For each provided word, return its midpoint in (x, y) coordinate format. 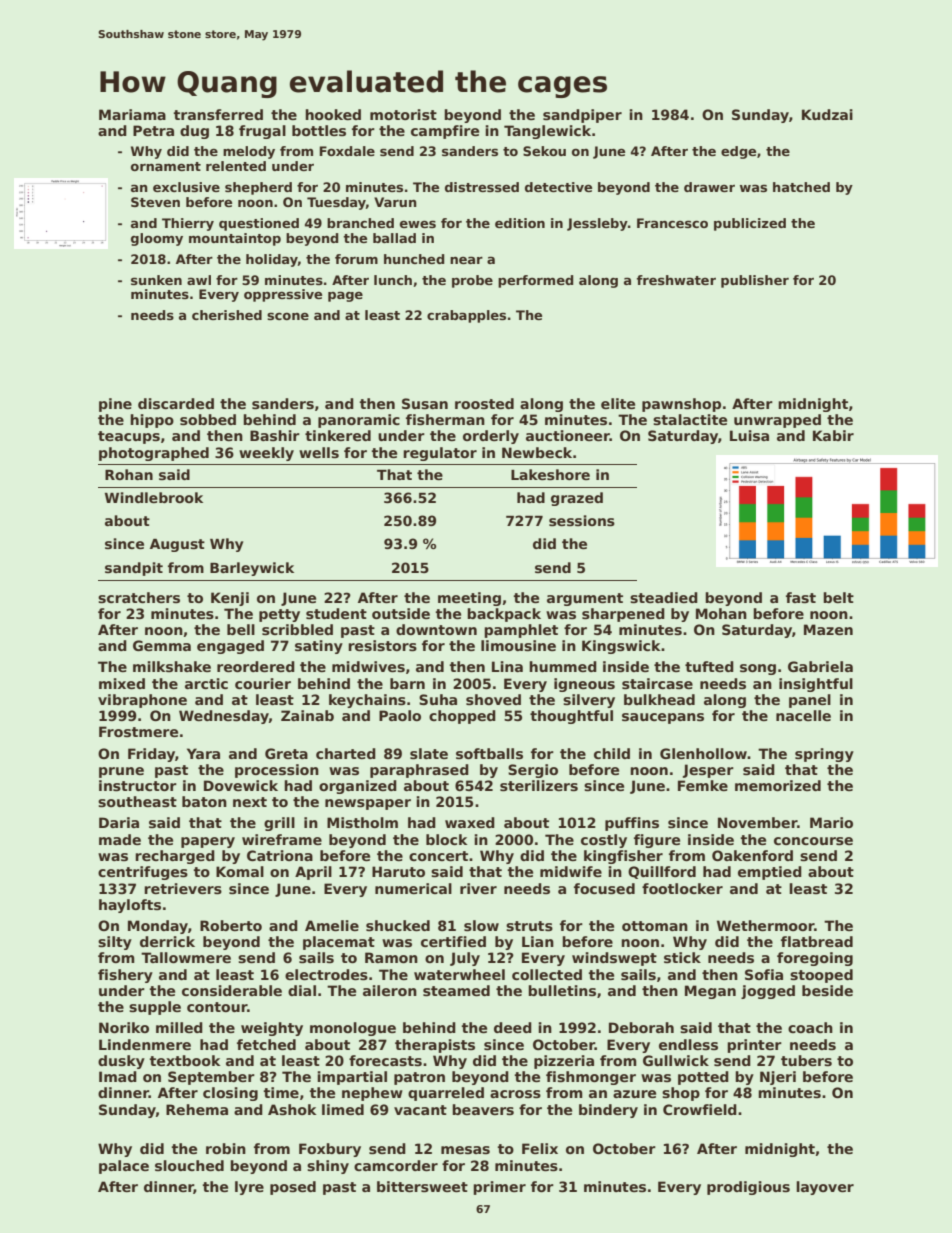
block (447, 839)
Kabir (833, 435)
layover (825, 1188)
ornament (166, 166)
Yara (203, 753)
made (120, 839)
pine (115, 405)
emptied (770, 873)
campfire (445, 132)
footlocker (682, 888)
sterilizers (539, 785)
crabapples (466, 316)
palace (124, 1167)
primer (499, 1188)
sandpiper (582, 116)
